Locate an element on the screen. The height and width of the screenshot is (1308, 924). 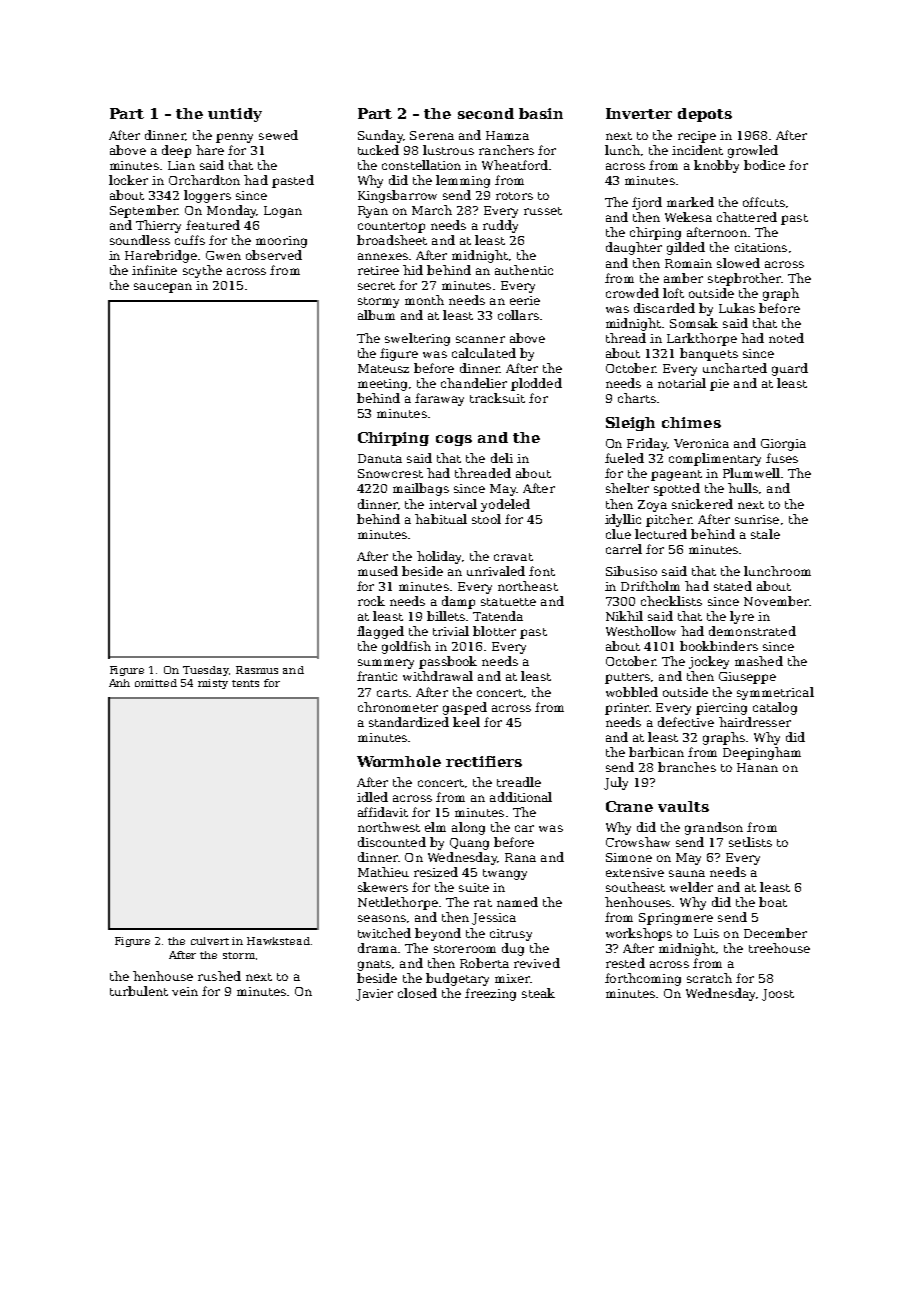
stale is located at coordinates (765, 534).
